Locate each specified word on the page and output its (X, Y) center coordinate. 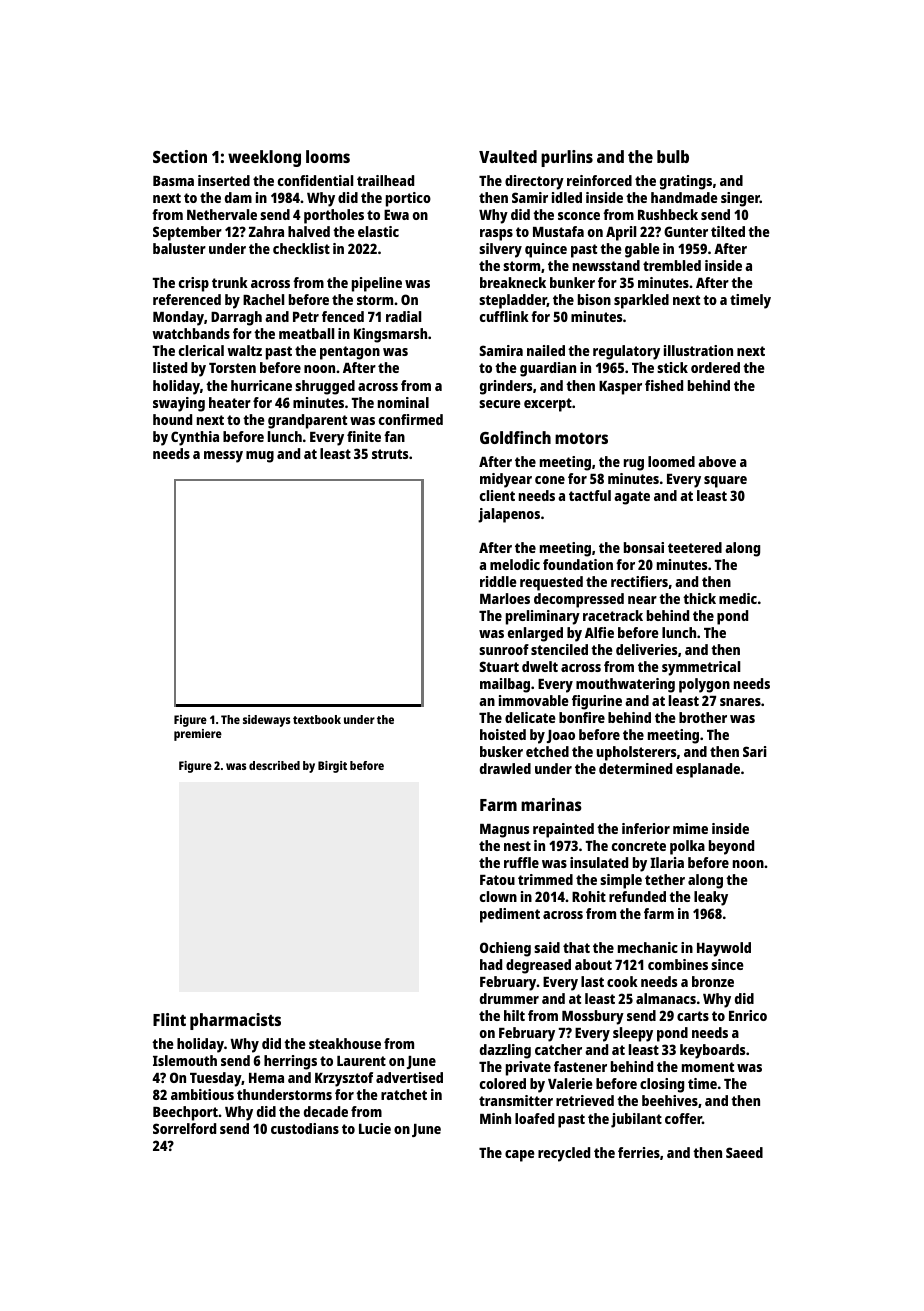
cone (550, 480)
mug (260, 457)
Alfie (599, 632)
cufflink (504, 316)
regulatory (626, 352)
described (274, 765)
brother (703, 717)
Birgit (332, 767)
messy (223, 457)
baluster (179, 248)
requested (551, 583)
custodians (305, 1128)
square (725, 482)
